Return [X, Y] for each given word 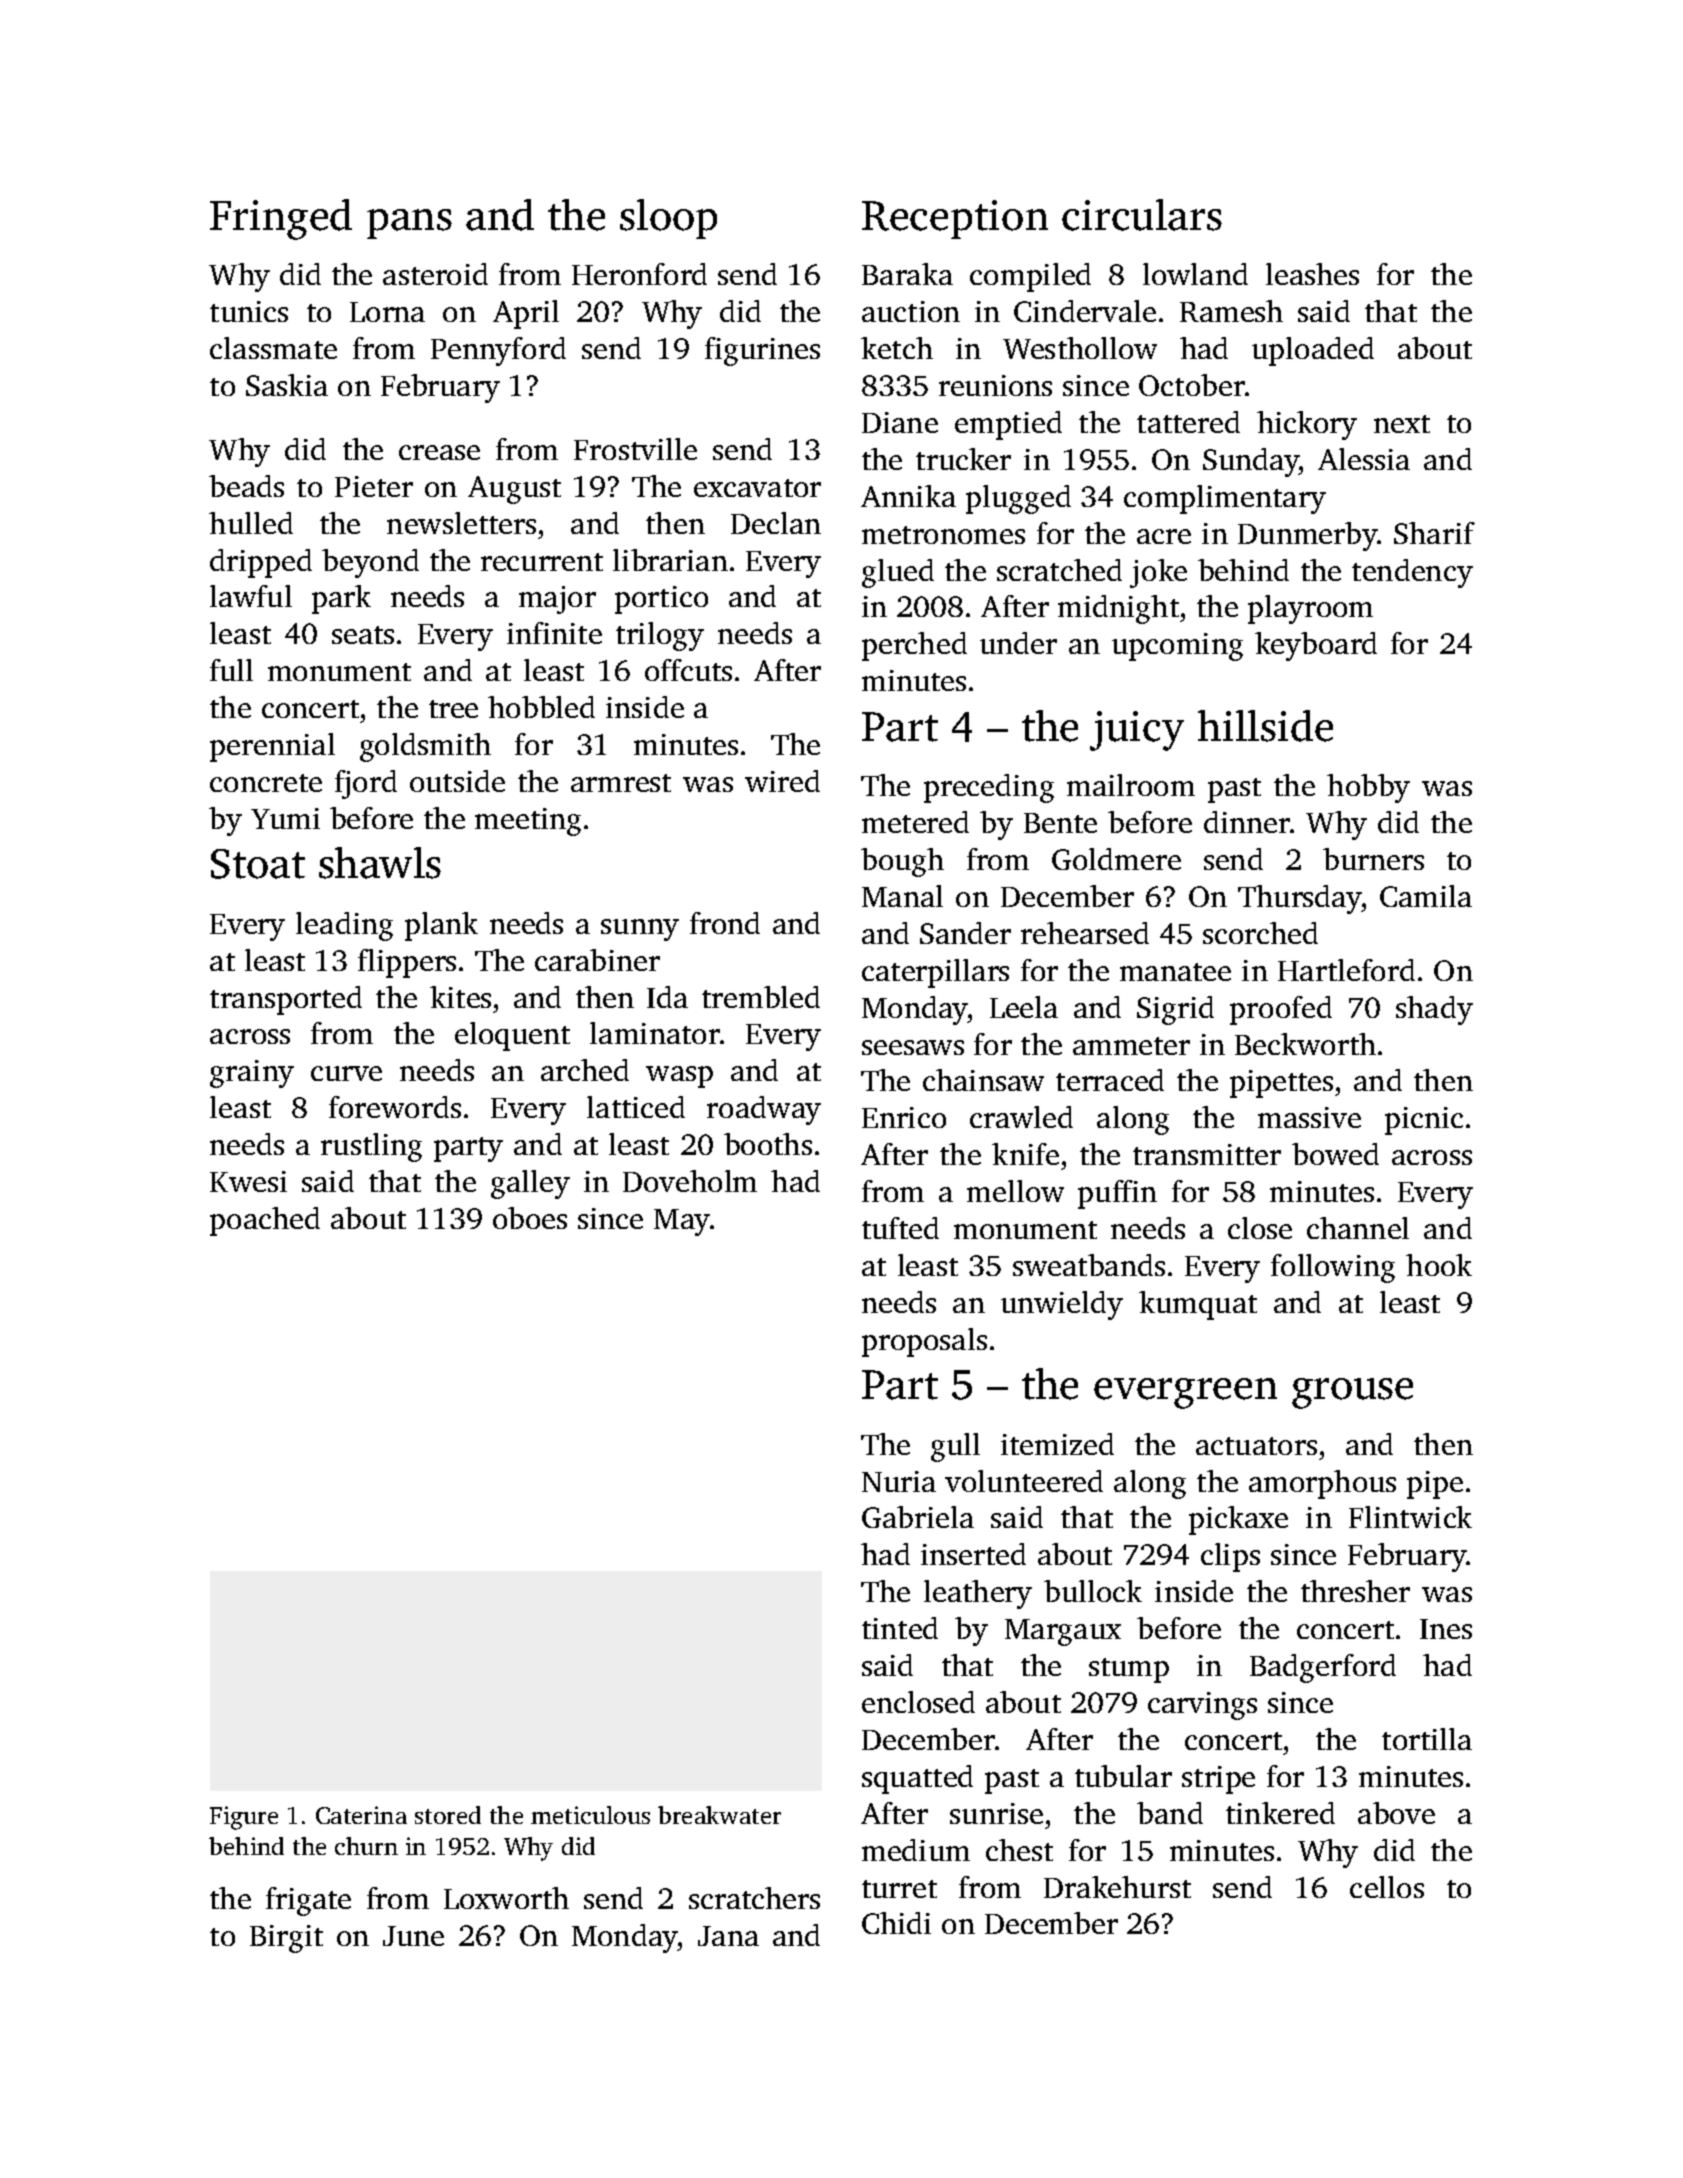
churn [366, 1846]
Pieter [374, 486]
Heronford [639, 274]
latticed [636, 1107]
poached [265, 1221]
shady [1434, 1010]
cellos [1387, 1887]
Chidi [896, 1923]
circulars [1142, 215]
